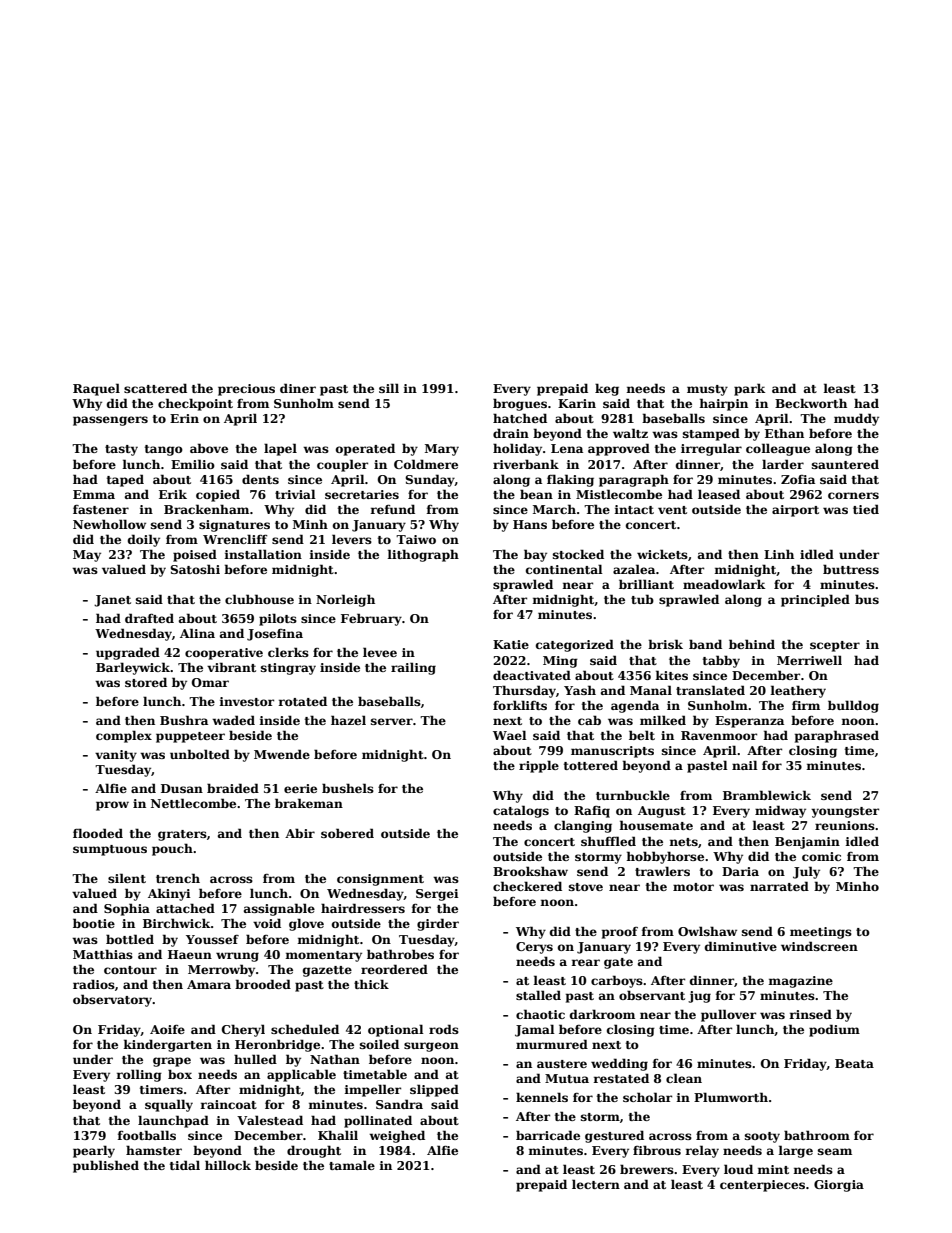 This screenshot has width=952, height=1233. Describe the element at coordinates (263, 554) in the screenshot. I see `installation` at that location.
